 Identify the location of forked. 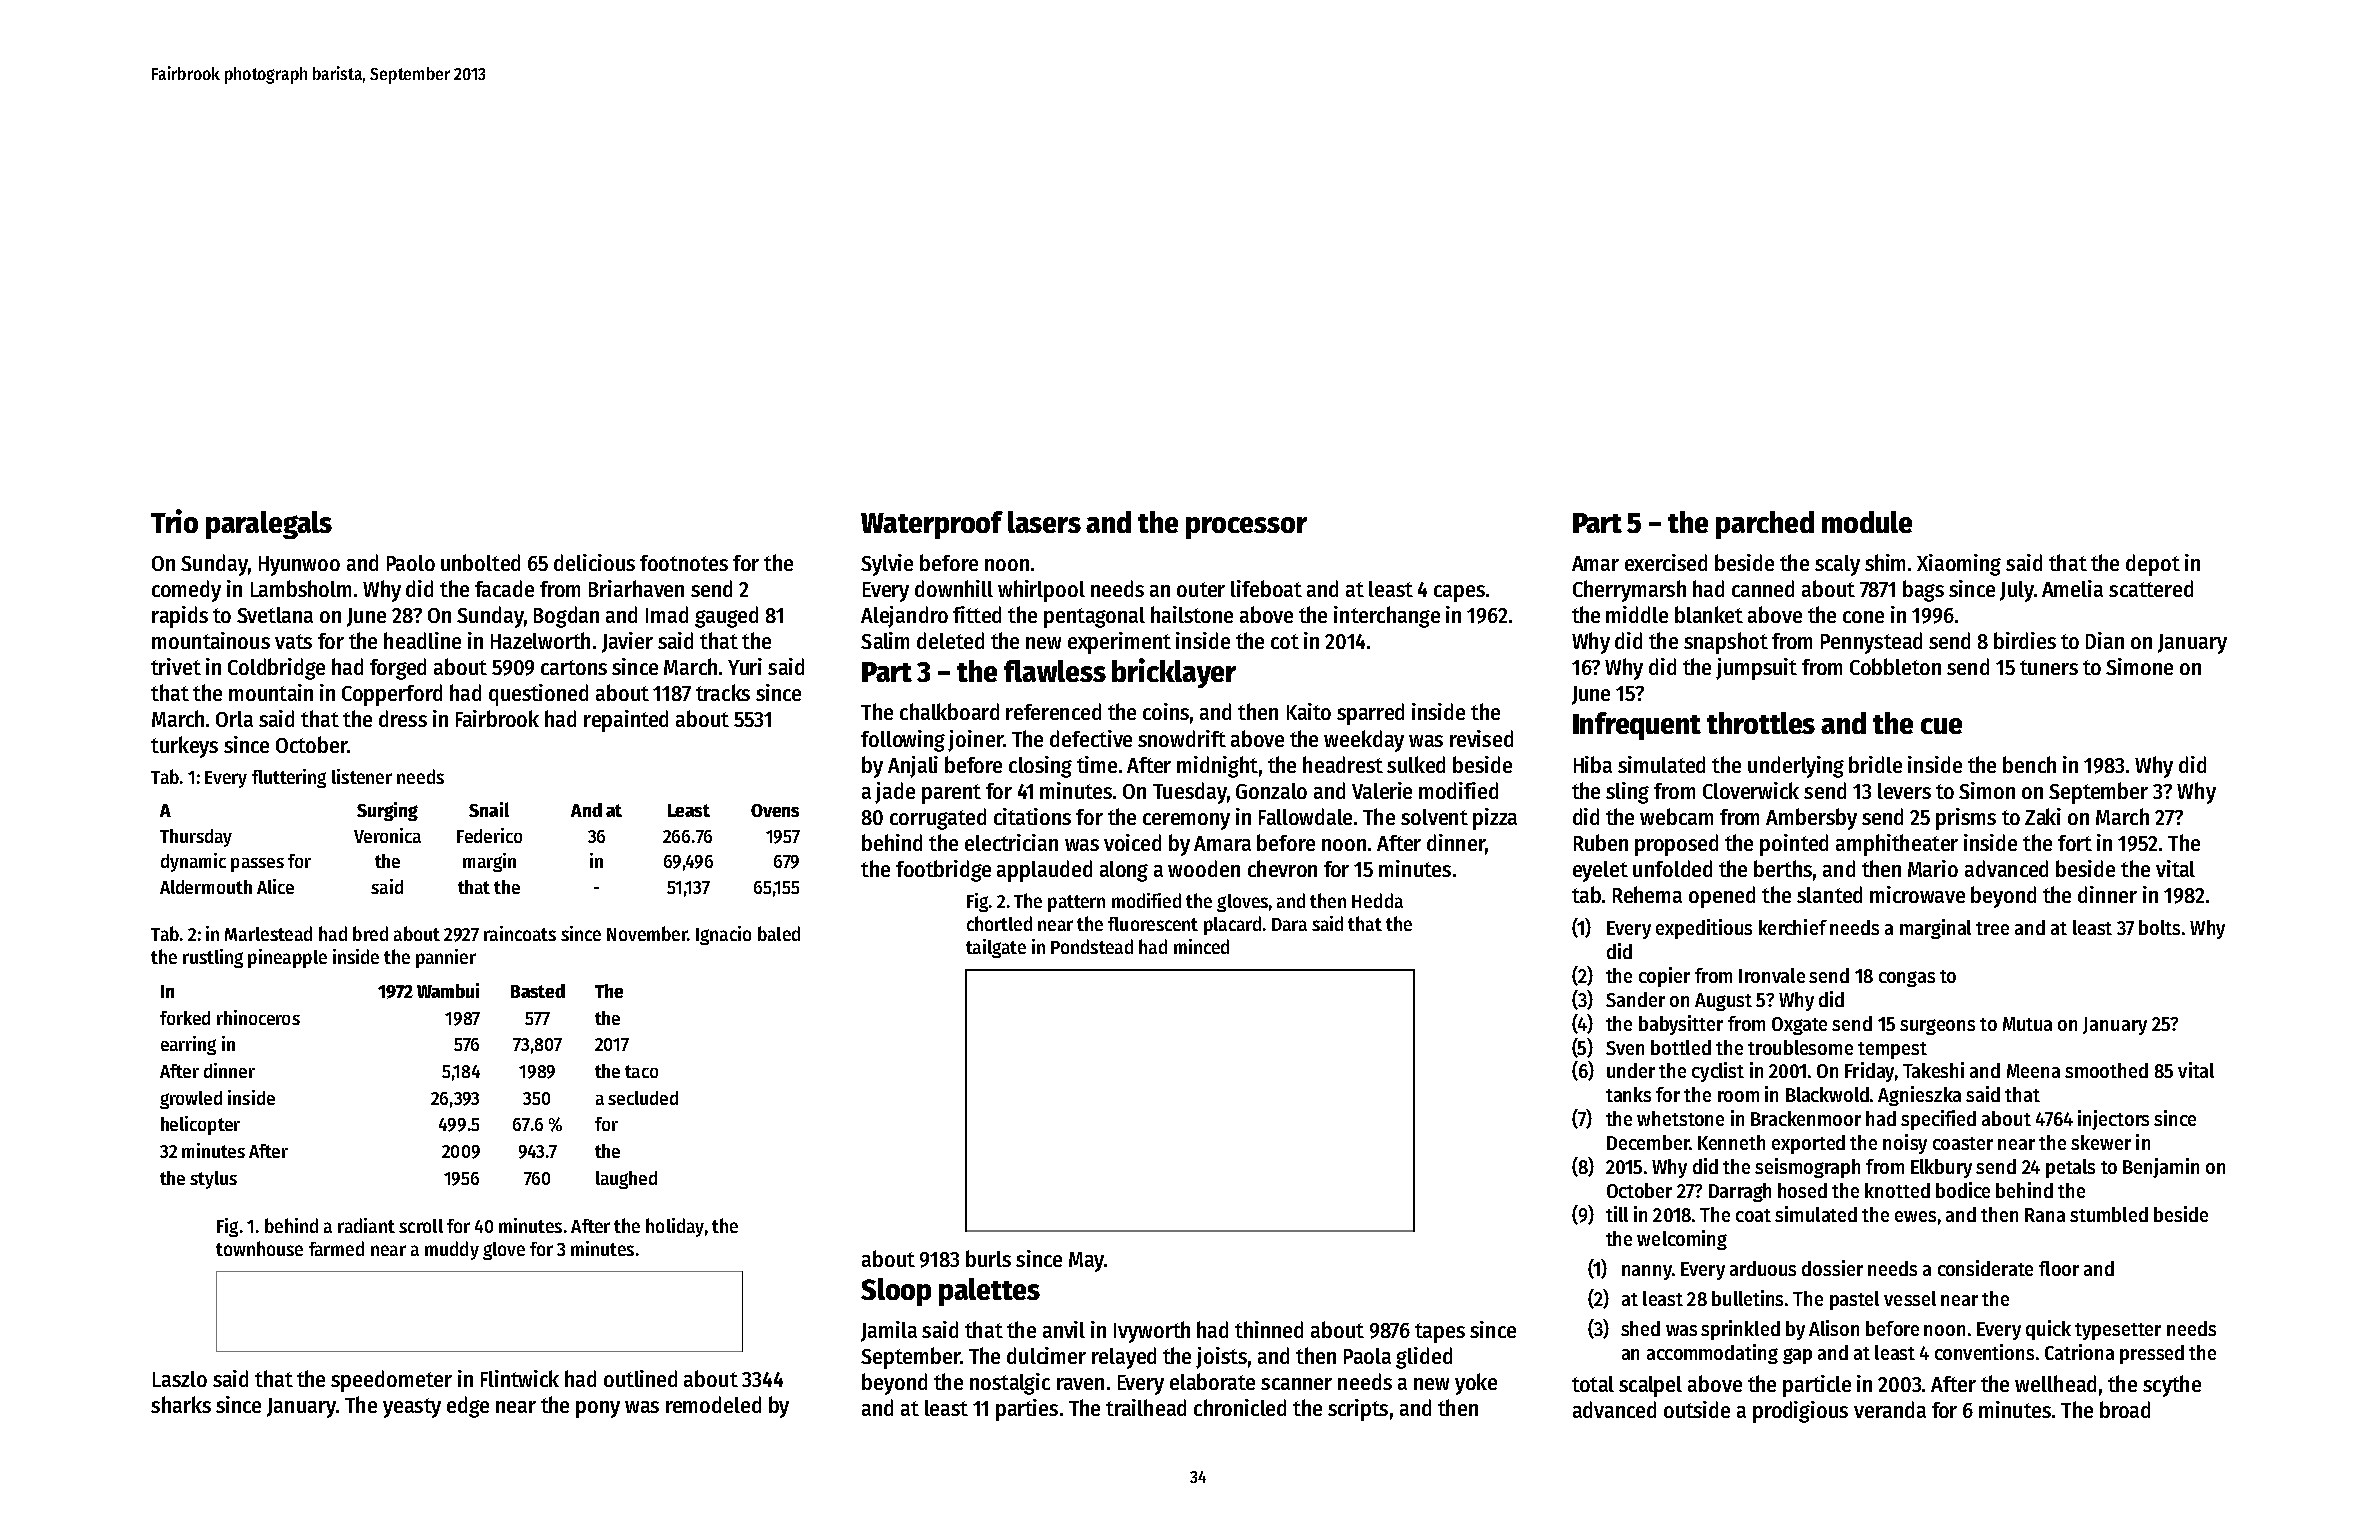
(185, 1018).
